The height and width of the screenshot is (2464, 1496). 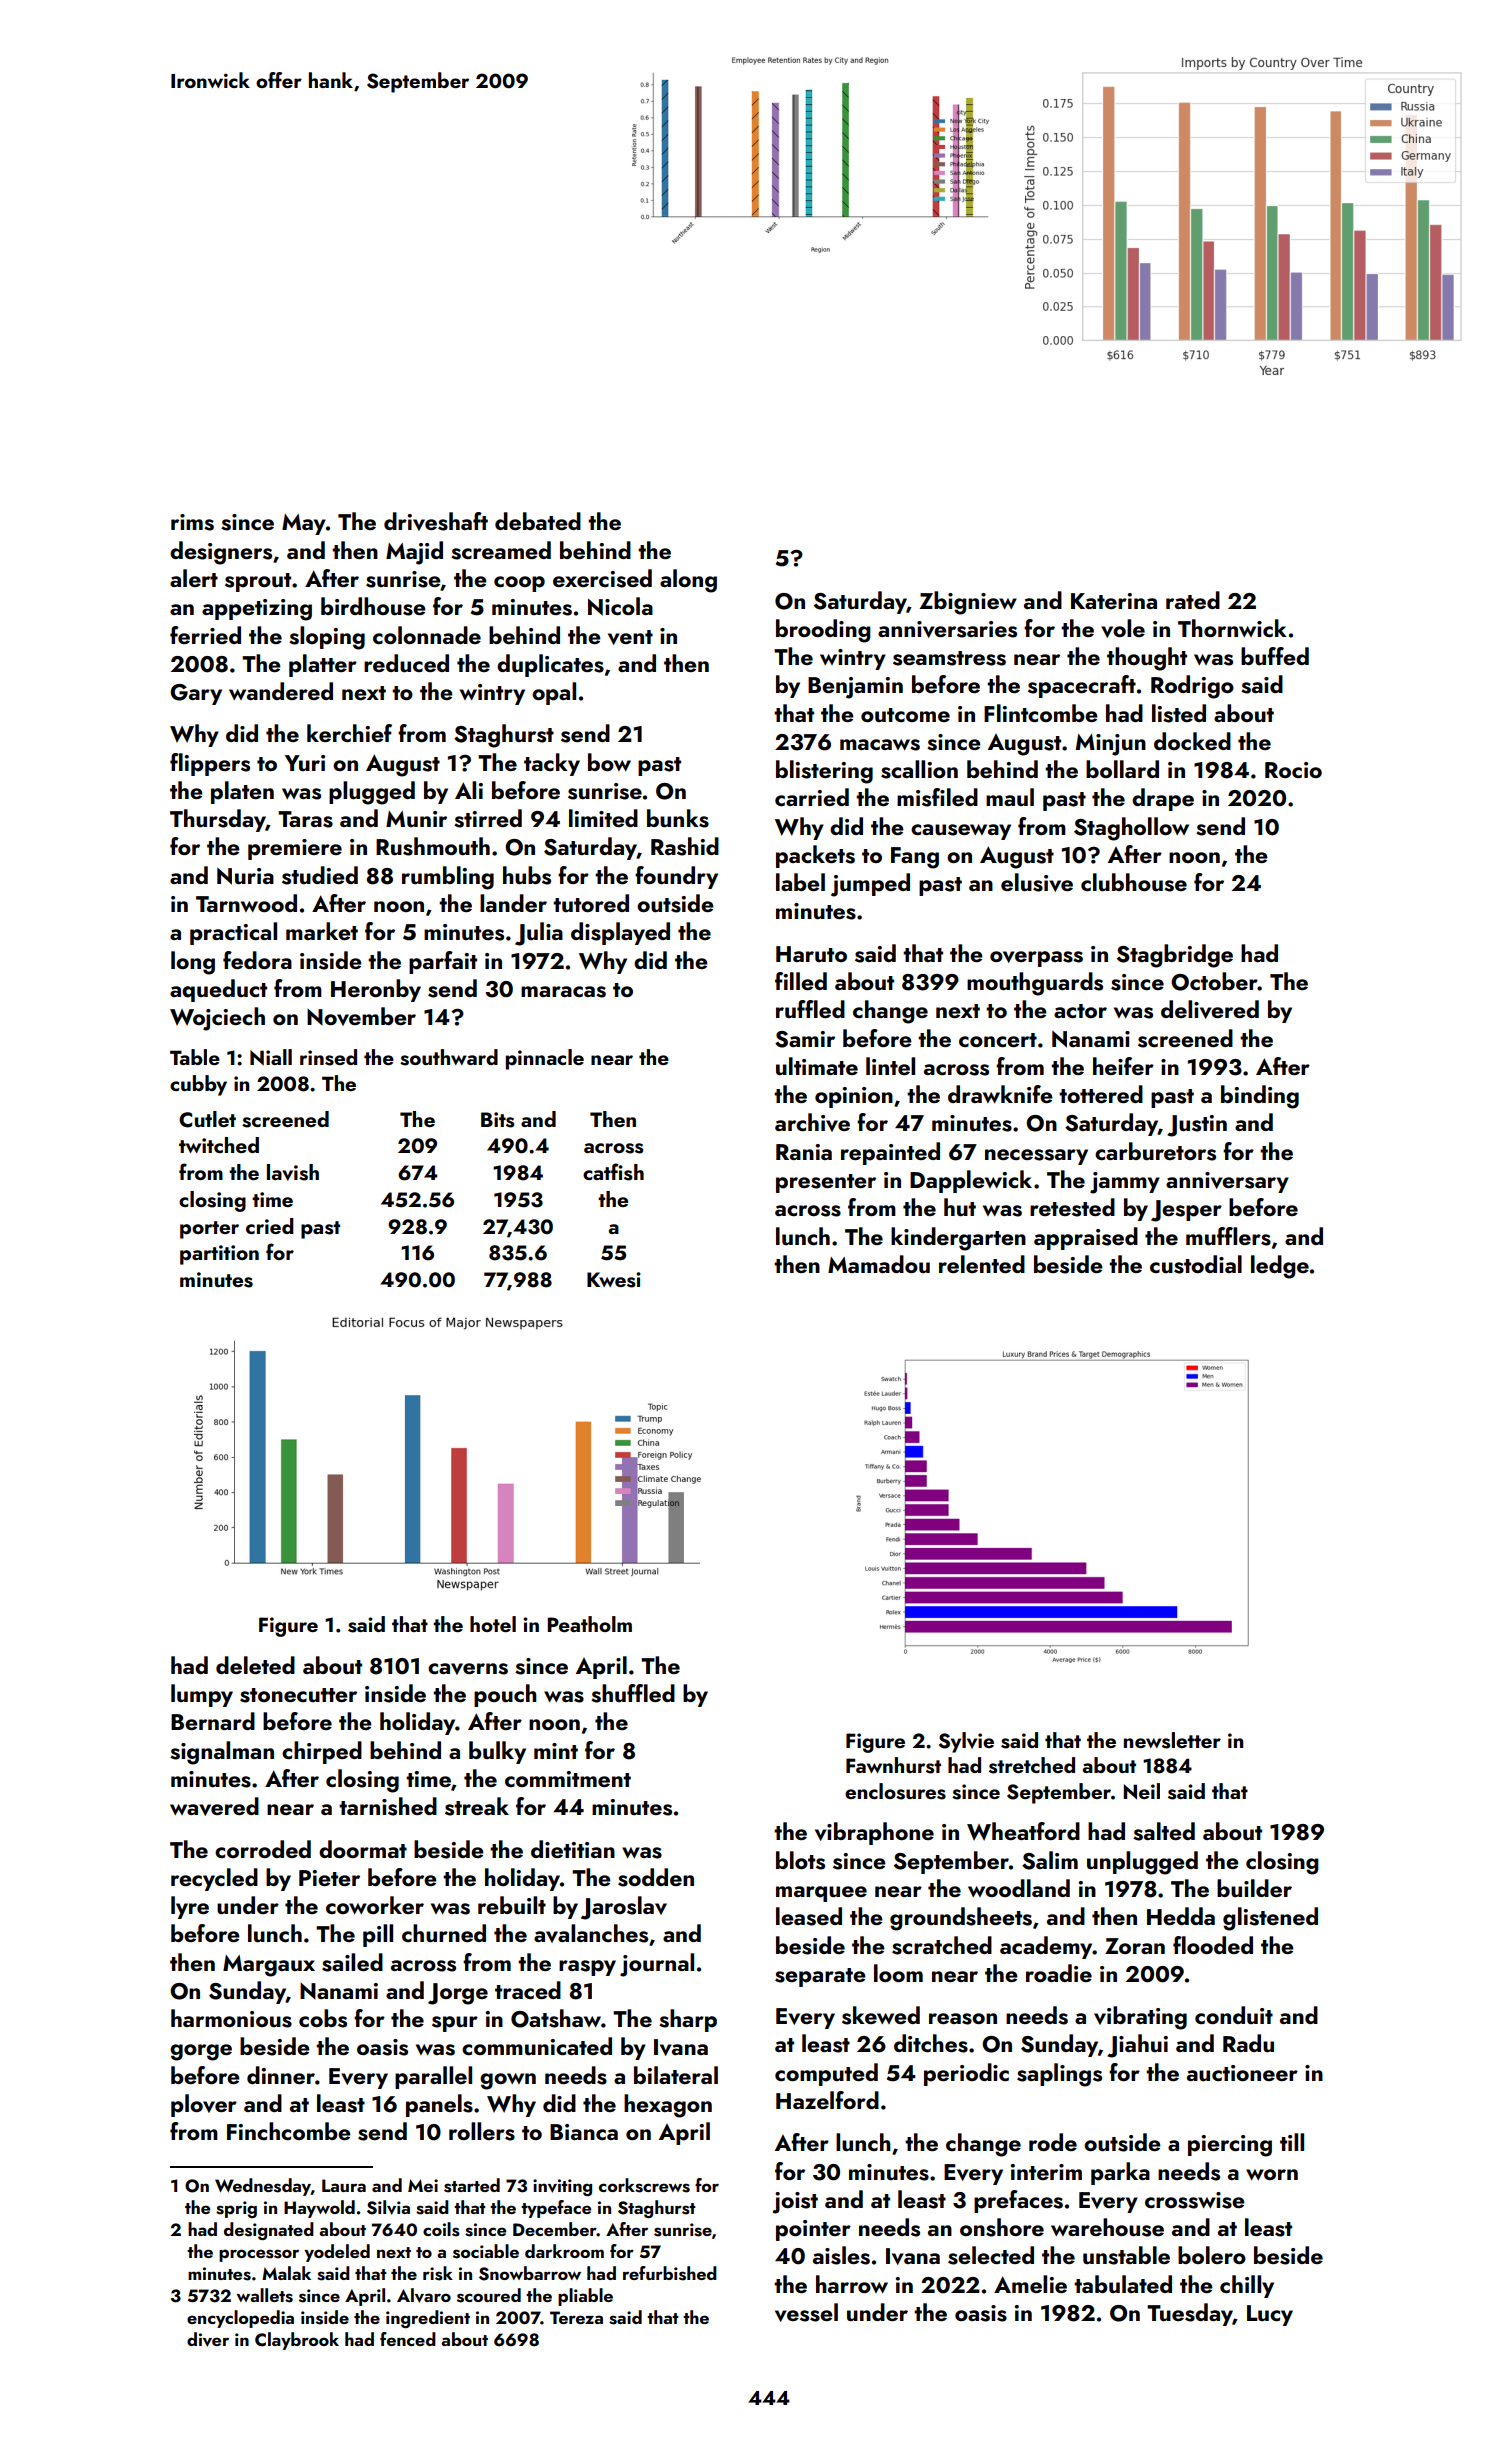 What do you see at coordinates (968, 603) in the screenshot?
I see `Zbigniew` at bounding box center [968, 603].
